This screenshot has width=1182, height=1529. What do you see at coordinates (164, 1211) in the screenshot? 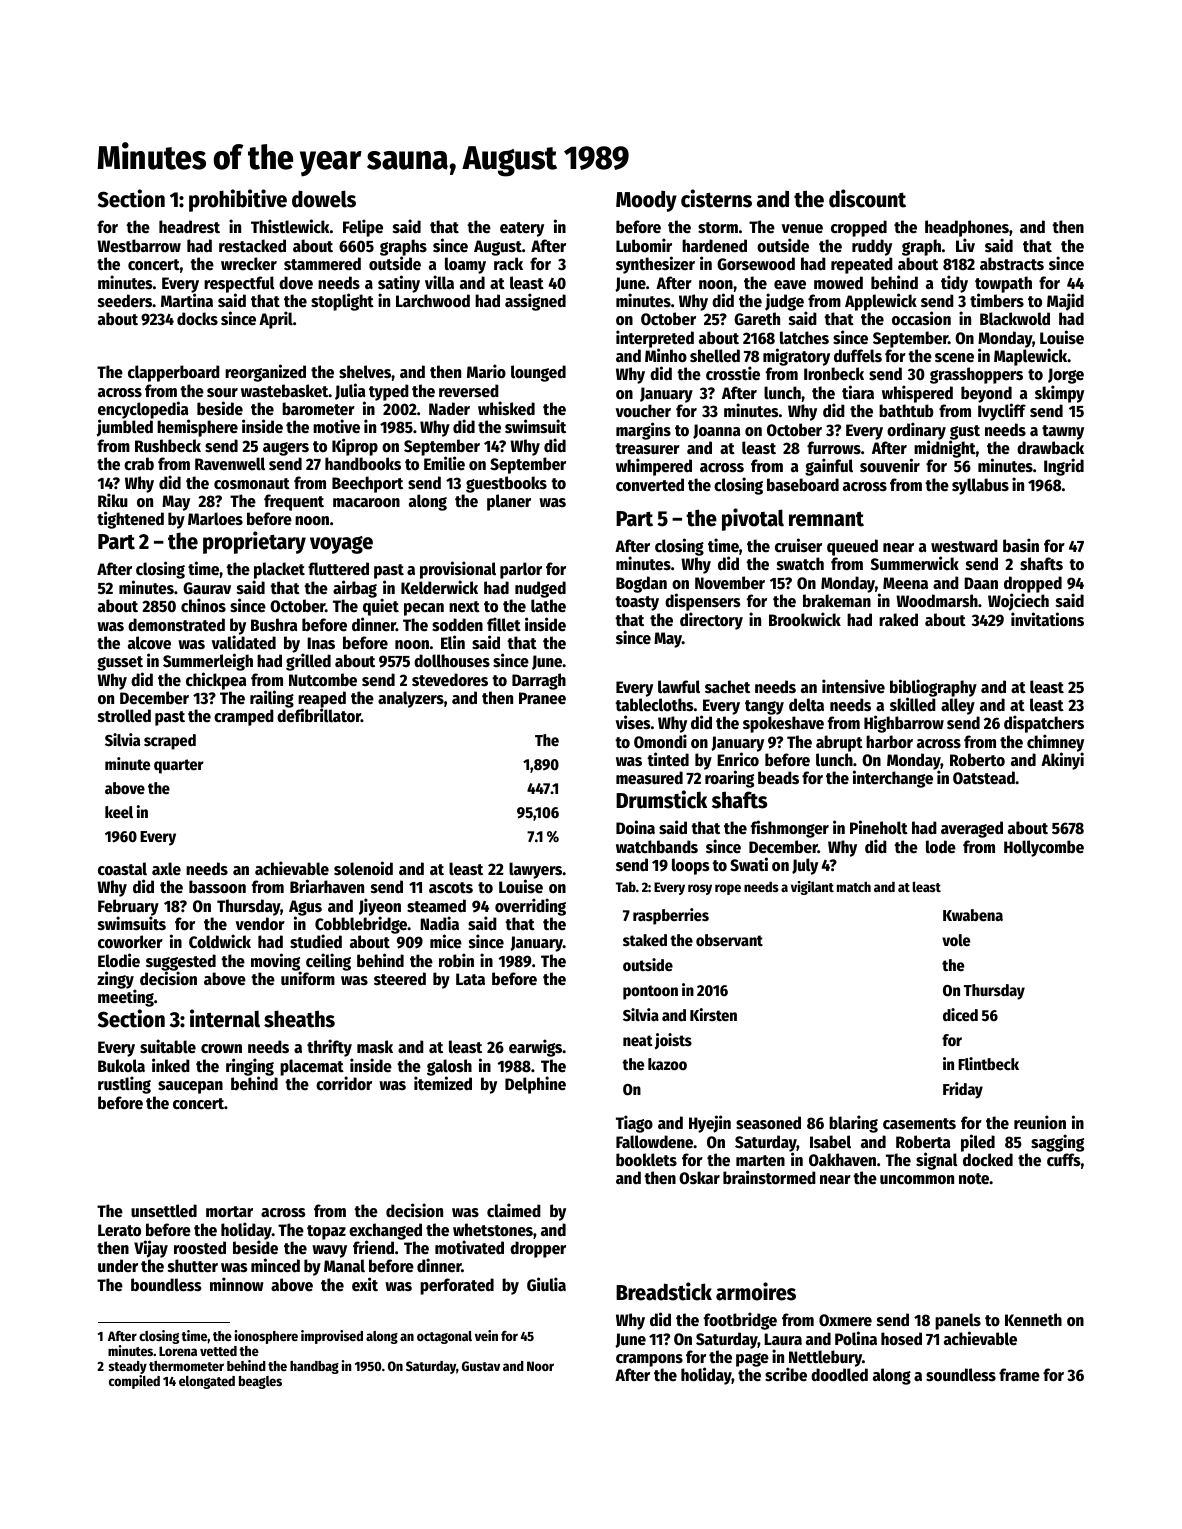
I see `unsettled` at bounding box center [164, 1211].
